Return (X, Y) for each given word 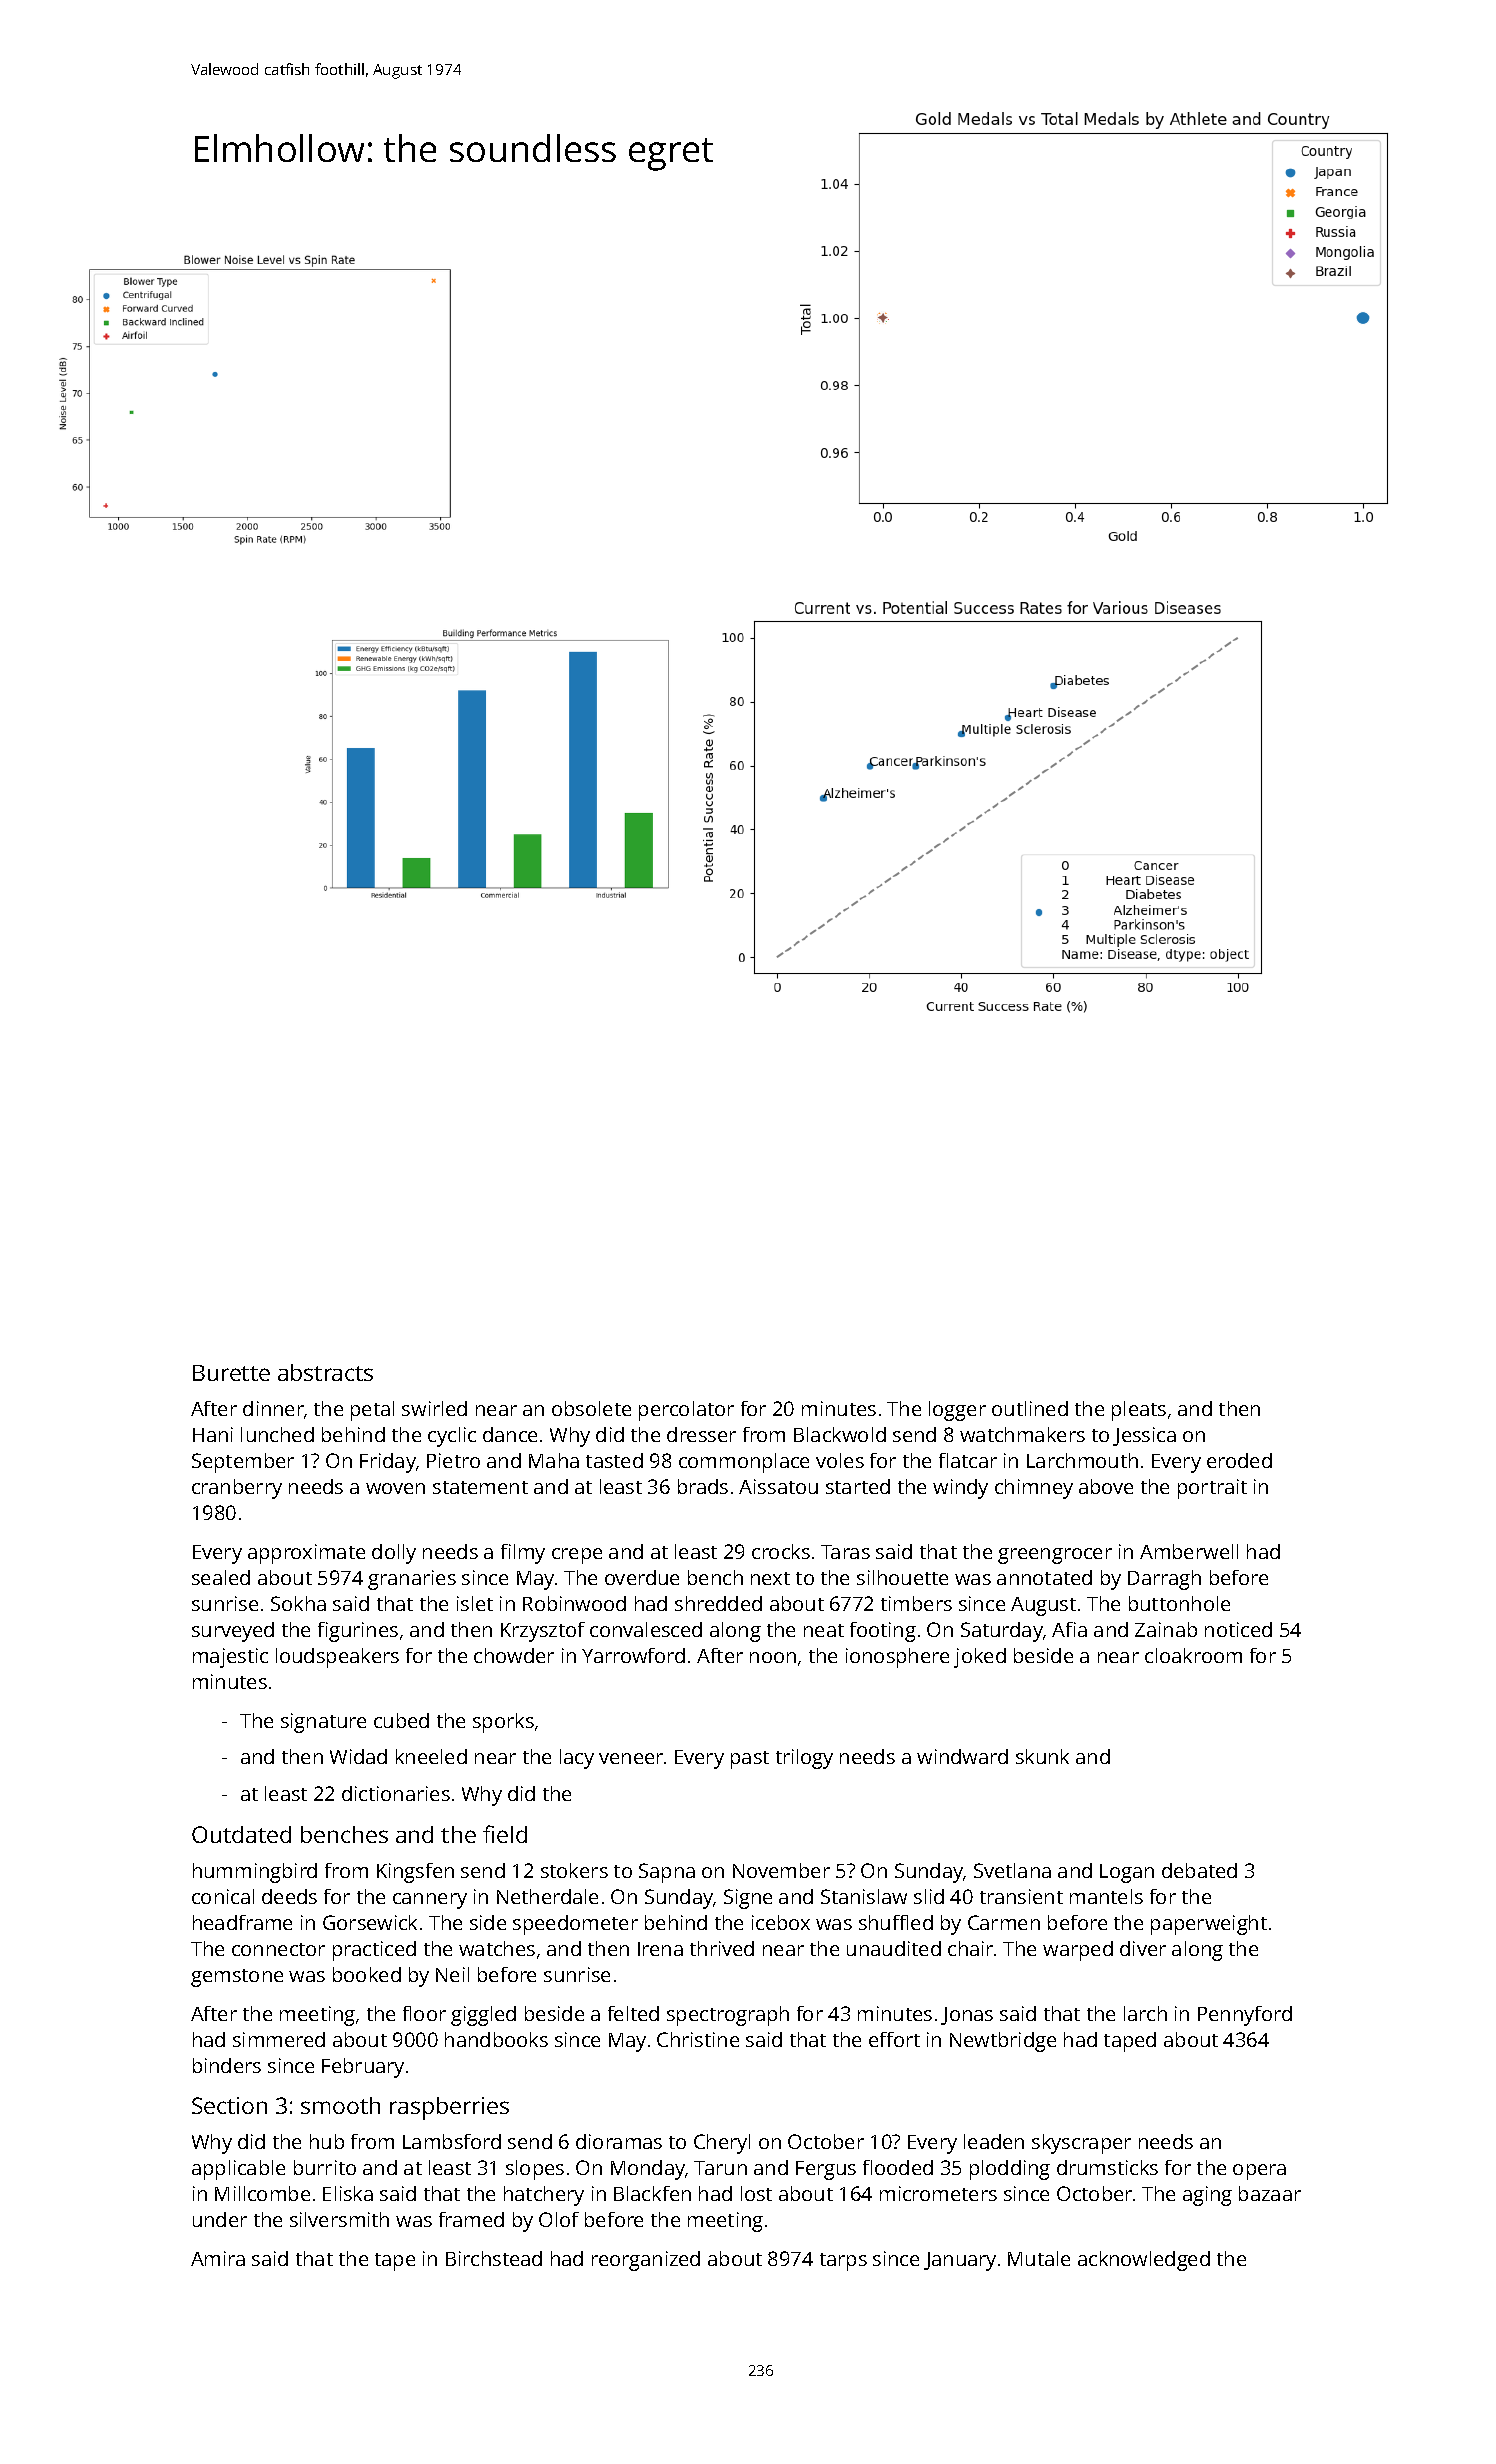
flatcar (968, 1460)
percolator (686, 1411)
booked (367, 1974)
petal (372, 1411)
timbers (916, 1603)
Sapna (667, 1873)
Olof (559, 2219)
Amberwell (1189, 1551)
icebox (781, 1922)
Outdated (241, 1834)
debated (1199, 1870)
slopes (535, 2170)
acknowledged (1144, 2261)
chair (970, 1948)
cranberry (237, 1489)
